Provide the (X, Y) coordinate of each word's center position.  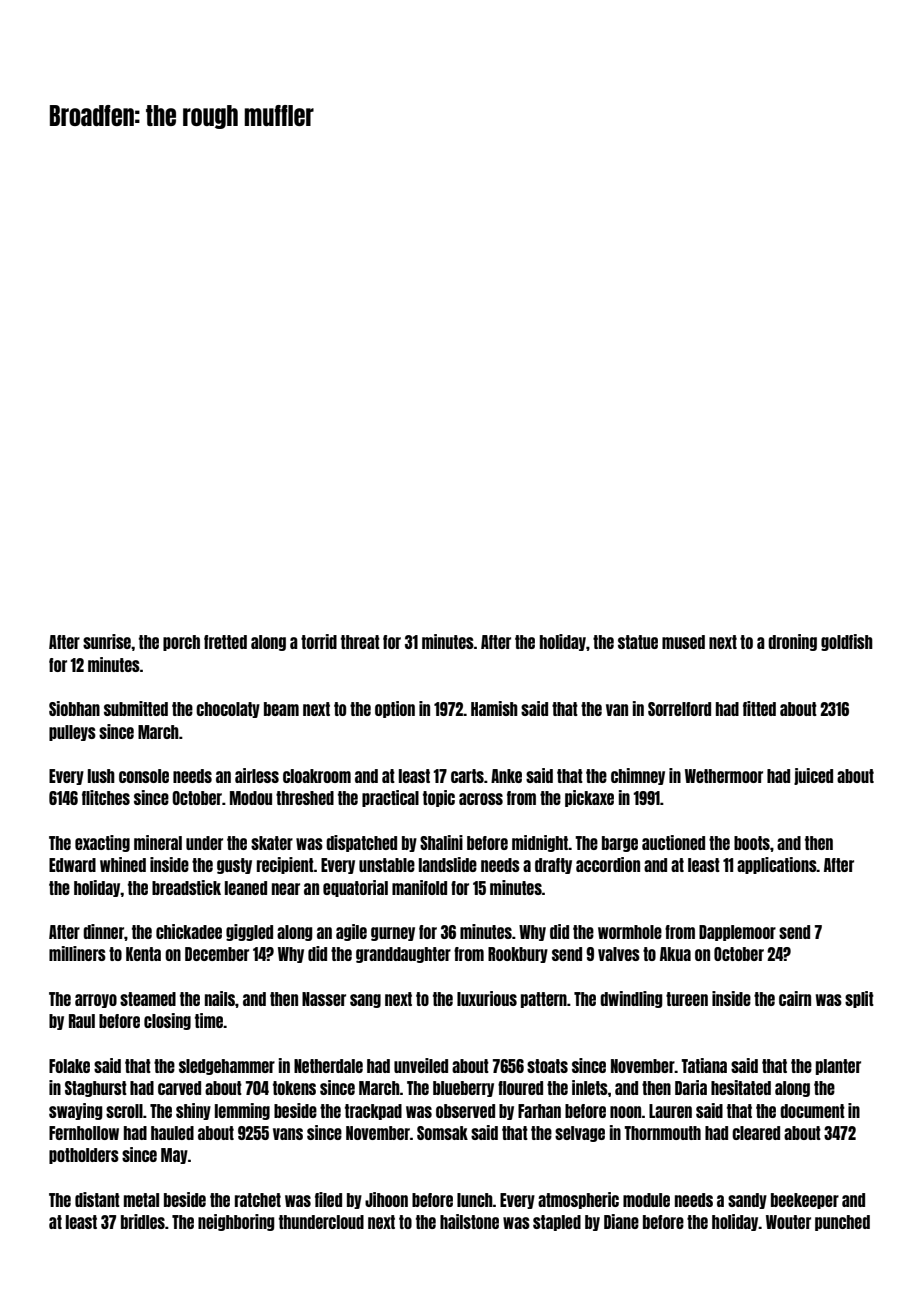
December (217, 954)
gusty (234, 866)
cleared (756, 1133)
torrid (319, 641)
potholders (84, 1156)
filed (328, 1199)
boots (752, 843)
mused (683, 642)
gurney (393, 934)
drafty (553, 866)
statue (638, 642)
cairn (795, 998)
